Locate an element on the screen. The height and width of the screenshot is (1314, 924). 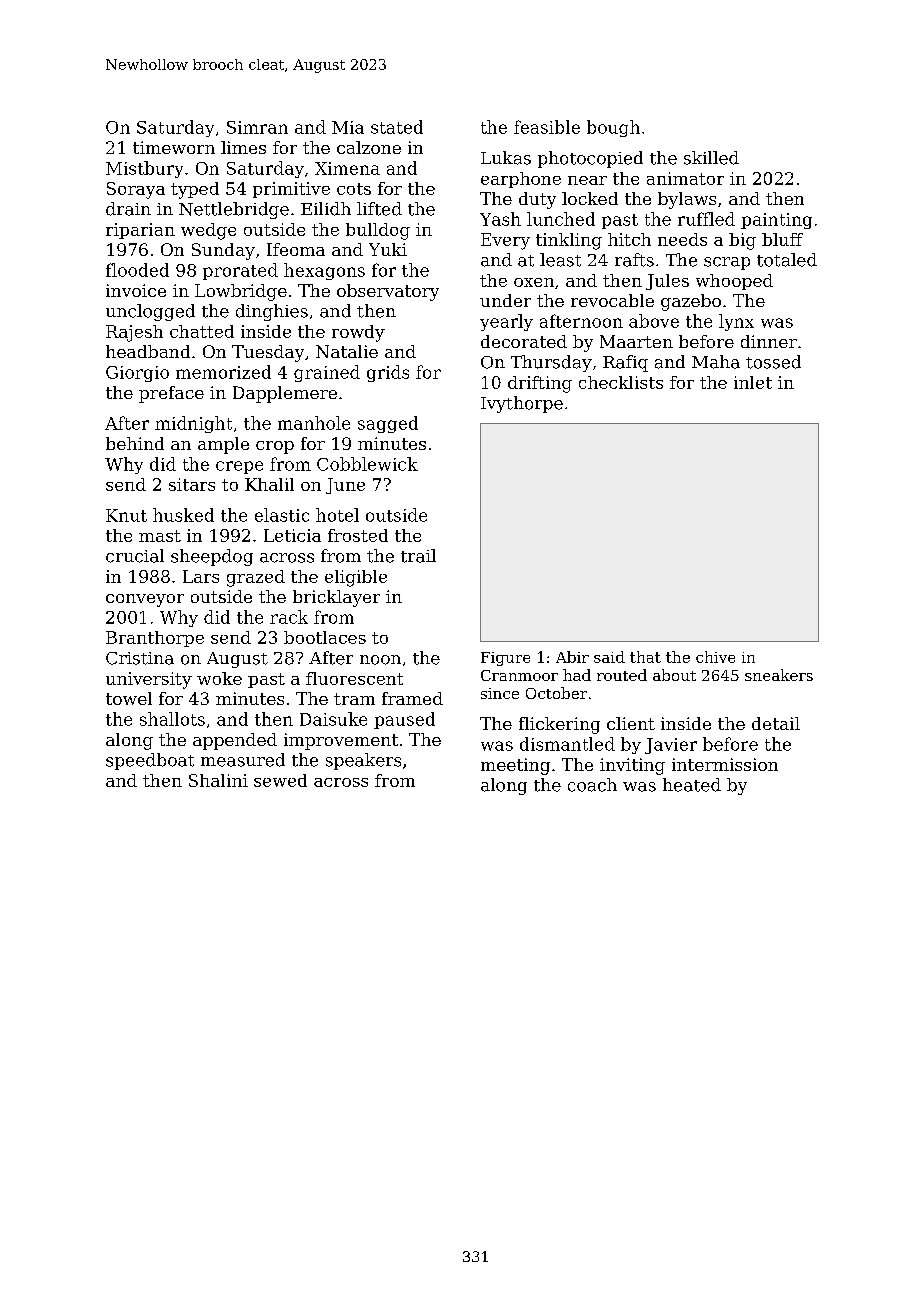
Ivythorpe is located at coordinates (522, 404).
